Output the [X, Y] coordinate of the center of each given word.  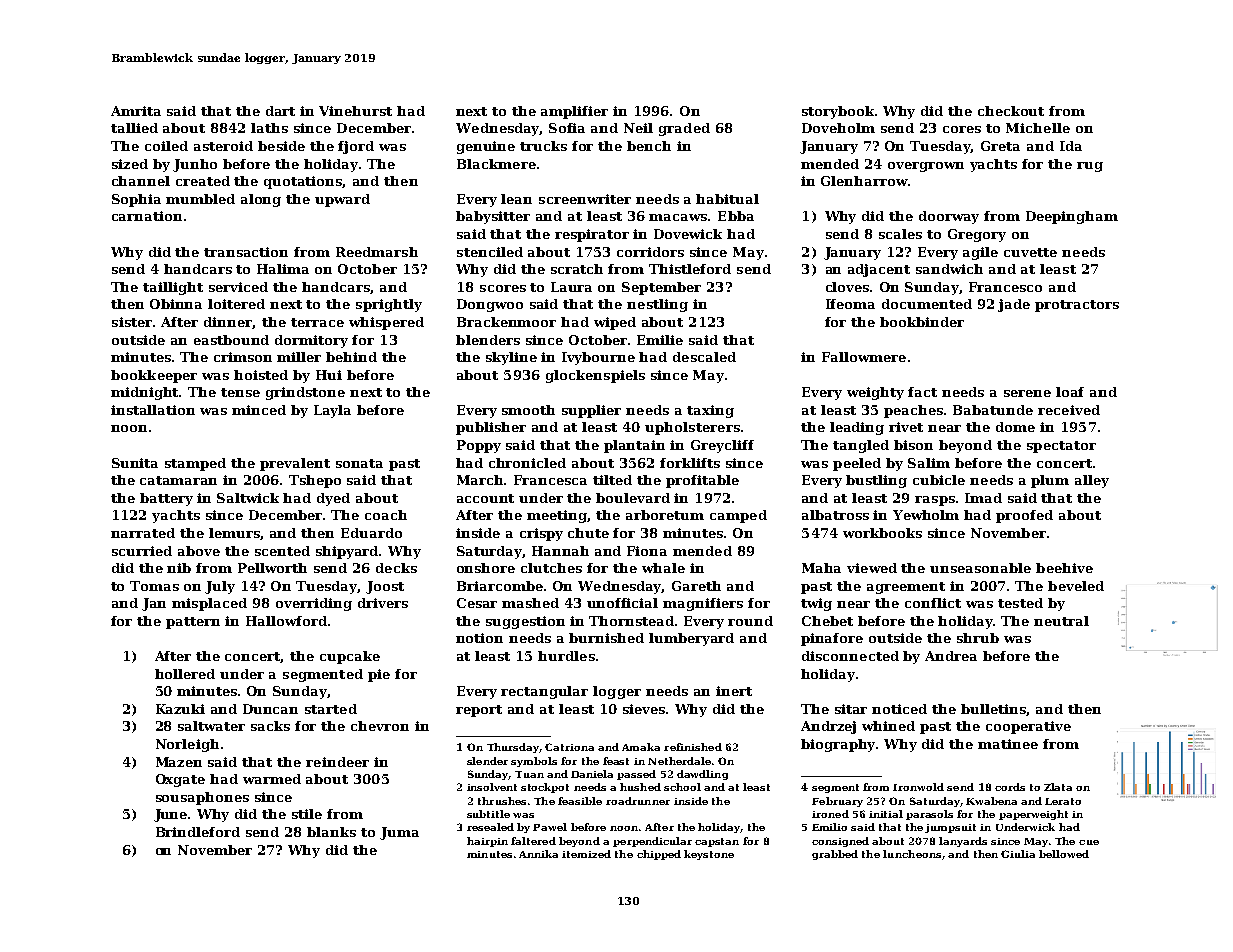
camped [738, 516]
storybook [838, 112]
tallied [134, 128]
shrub [978, 638]
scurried [142, 551]
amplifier [574, 112]
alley [1092, 481]
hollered [185, 674]
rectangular [544, 692]
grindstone [305, 393]
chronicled [527, 463]
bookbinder [922, 322]
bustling [876, 481]
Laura [571, 287]
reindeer [337, 762]
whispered [386, 323]
